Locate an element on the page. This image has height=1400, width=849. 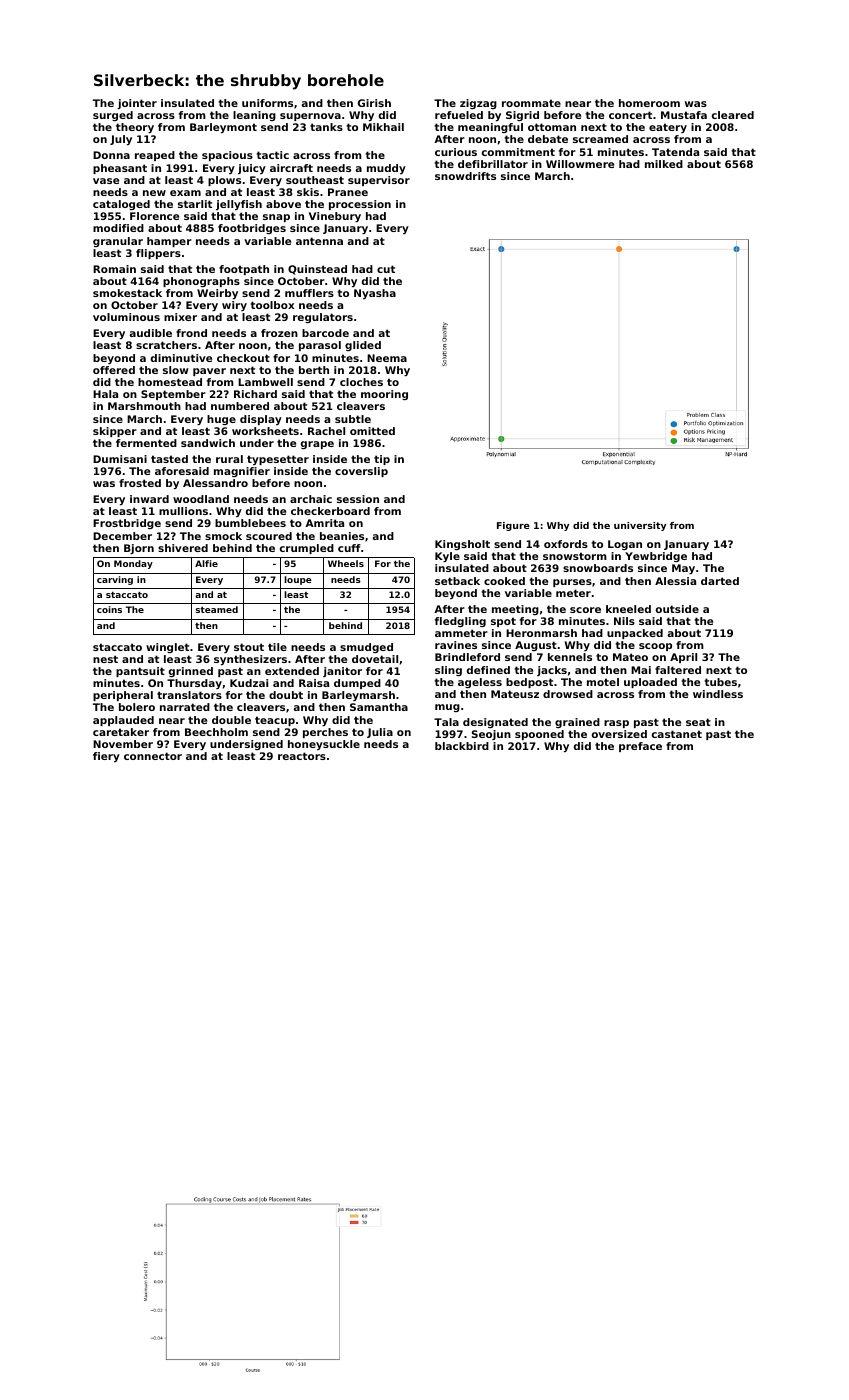
university is located at coordinates (640, 526).
